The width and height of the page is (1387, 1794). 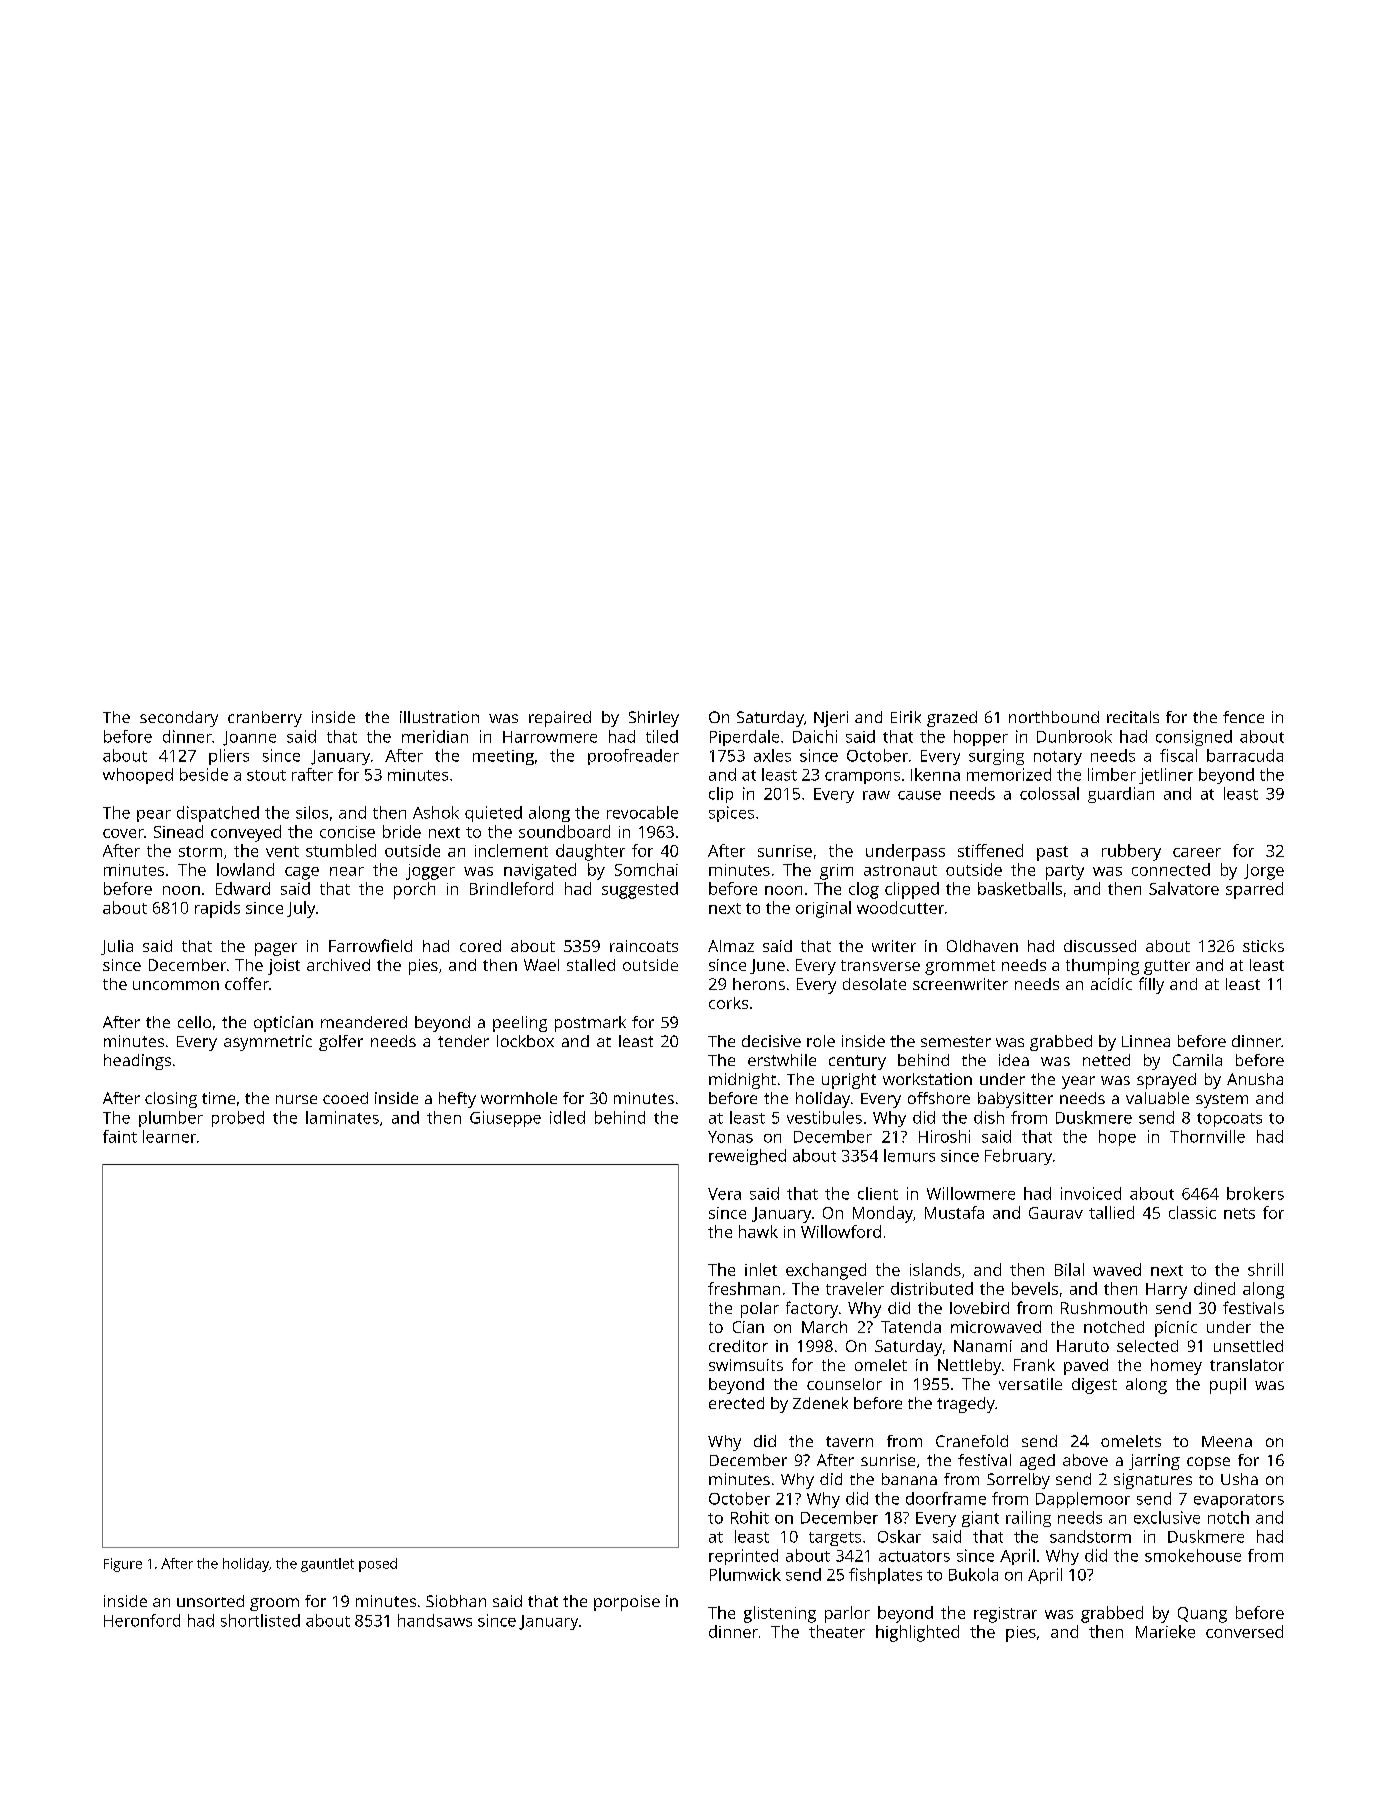 What do you see at coordinates (982, 946) in the page?
I see `Oldhaven` at bounding box center [982, 946].
